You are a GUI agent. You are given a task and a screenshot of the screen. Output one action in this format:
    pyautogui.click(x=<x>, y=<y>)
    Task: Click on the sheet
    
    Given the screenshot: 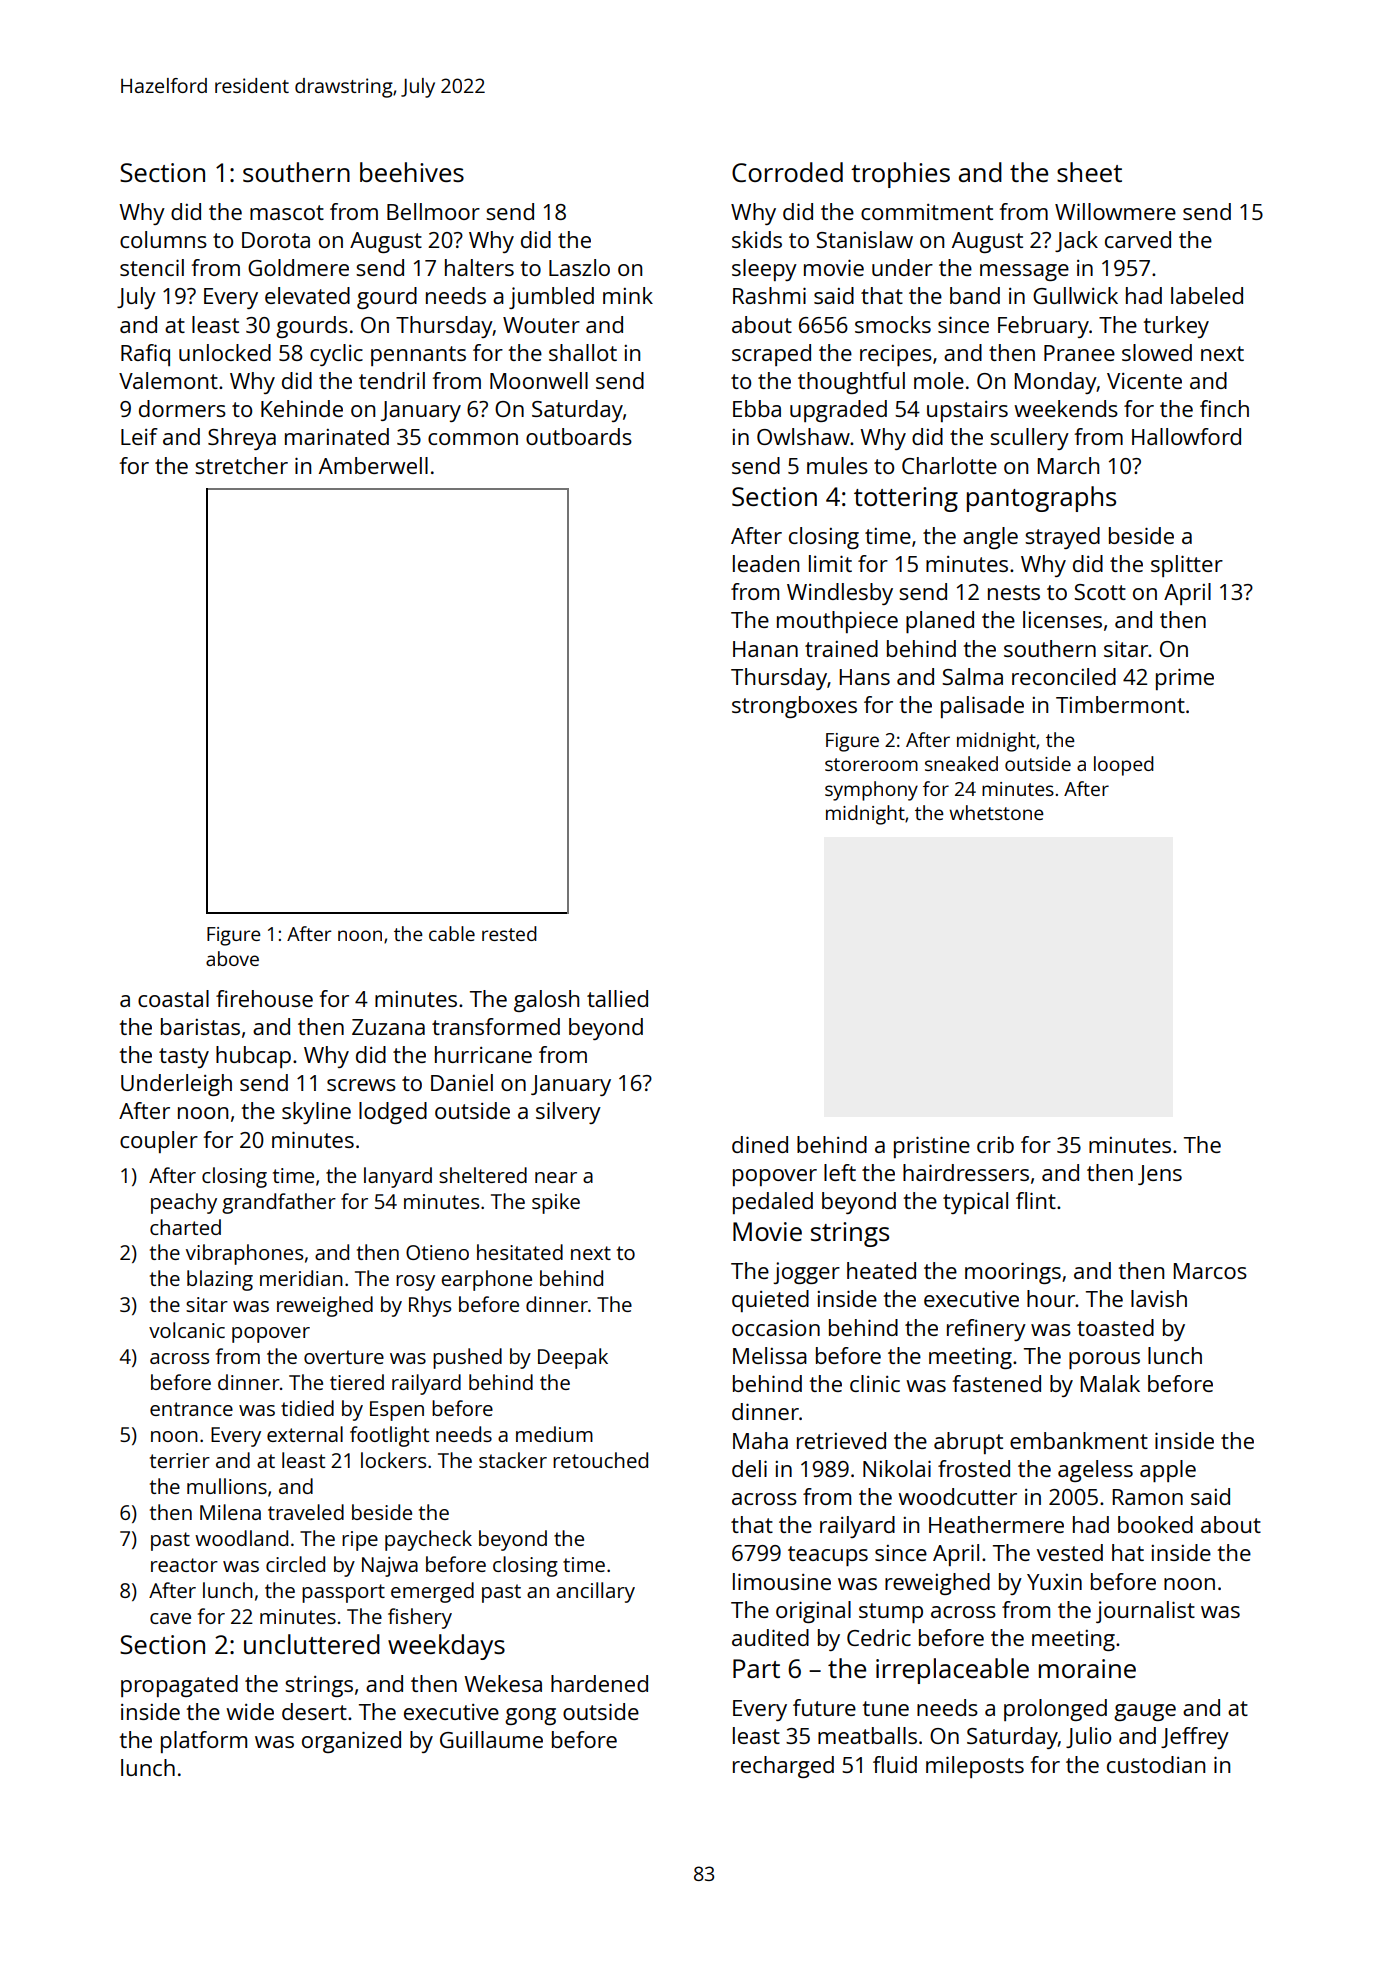 What is the action you would take?
    pyautogui.click(x=1089, y=172)
